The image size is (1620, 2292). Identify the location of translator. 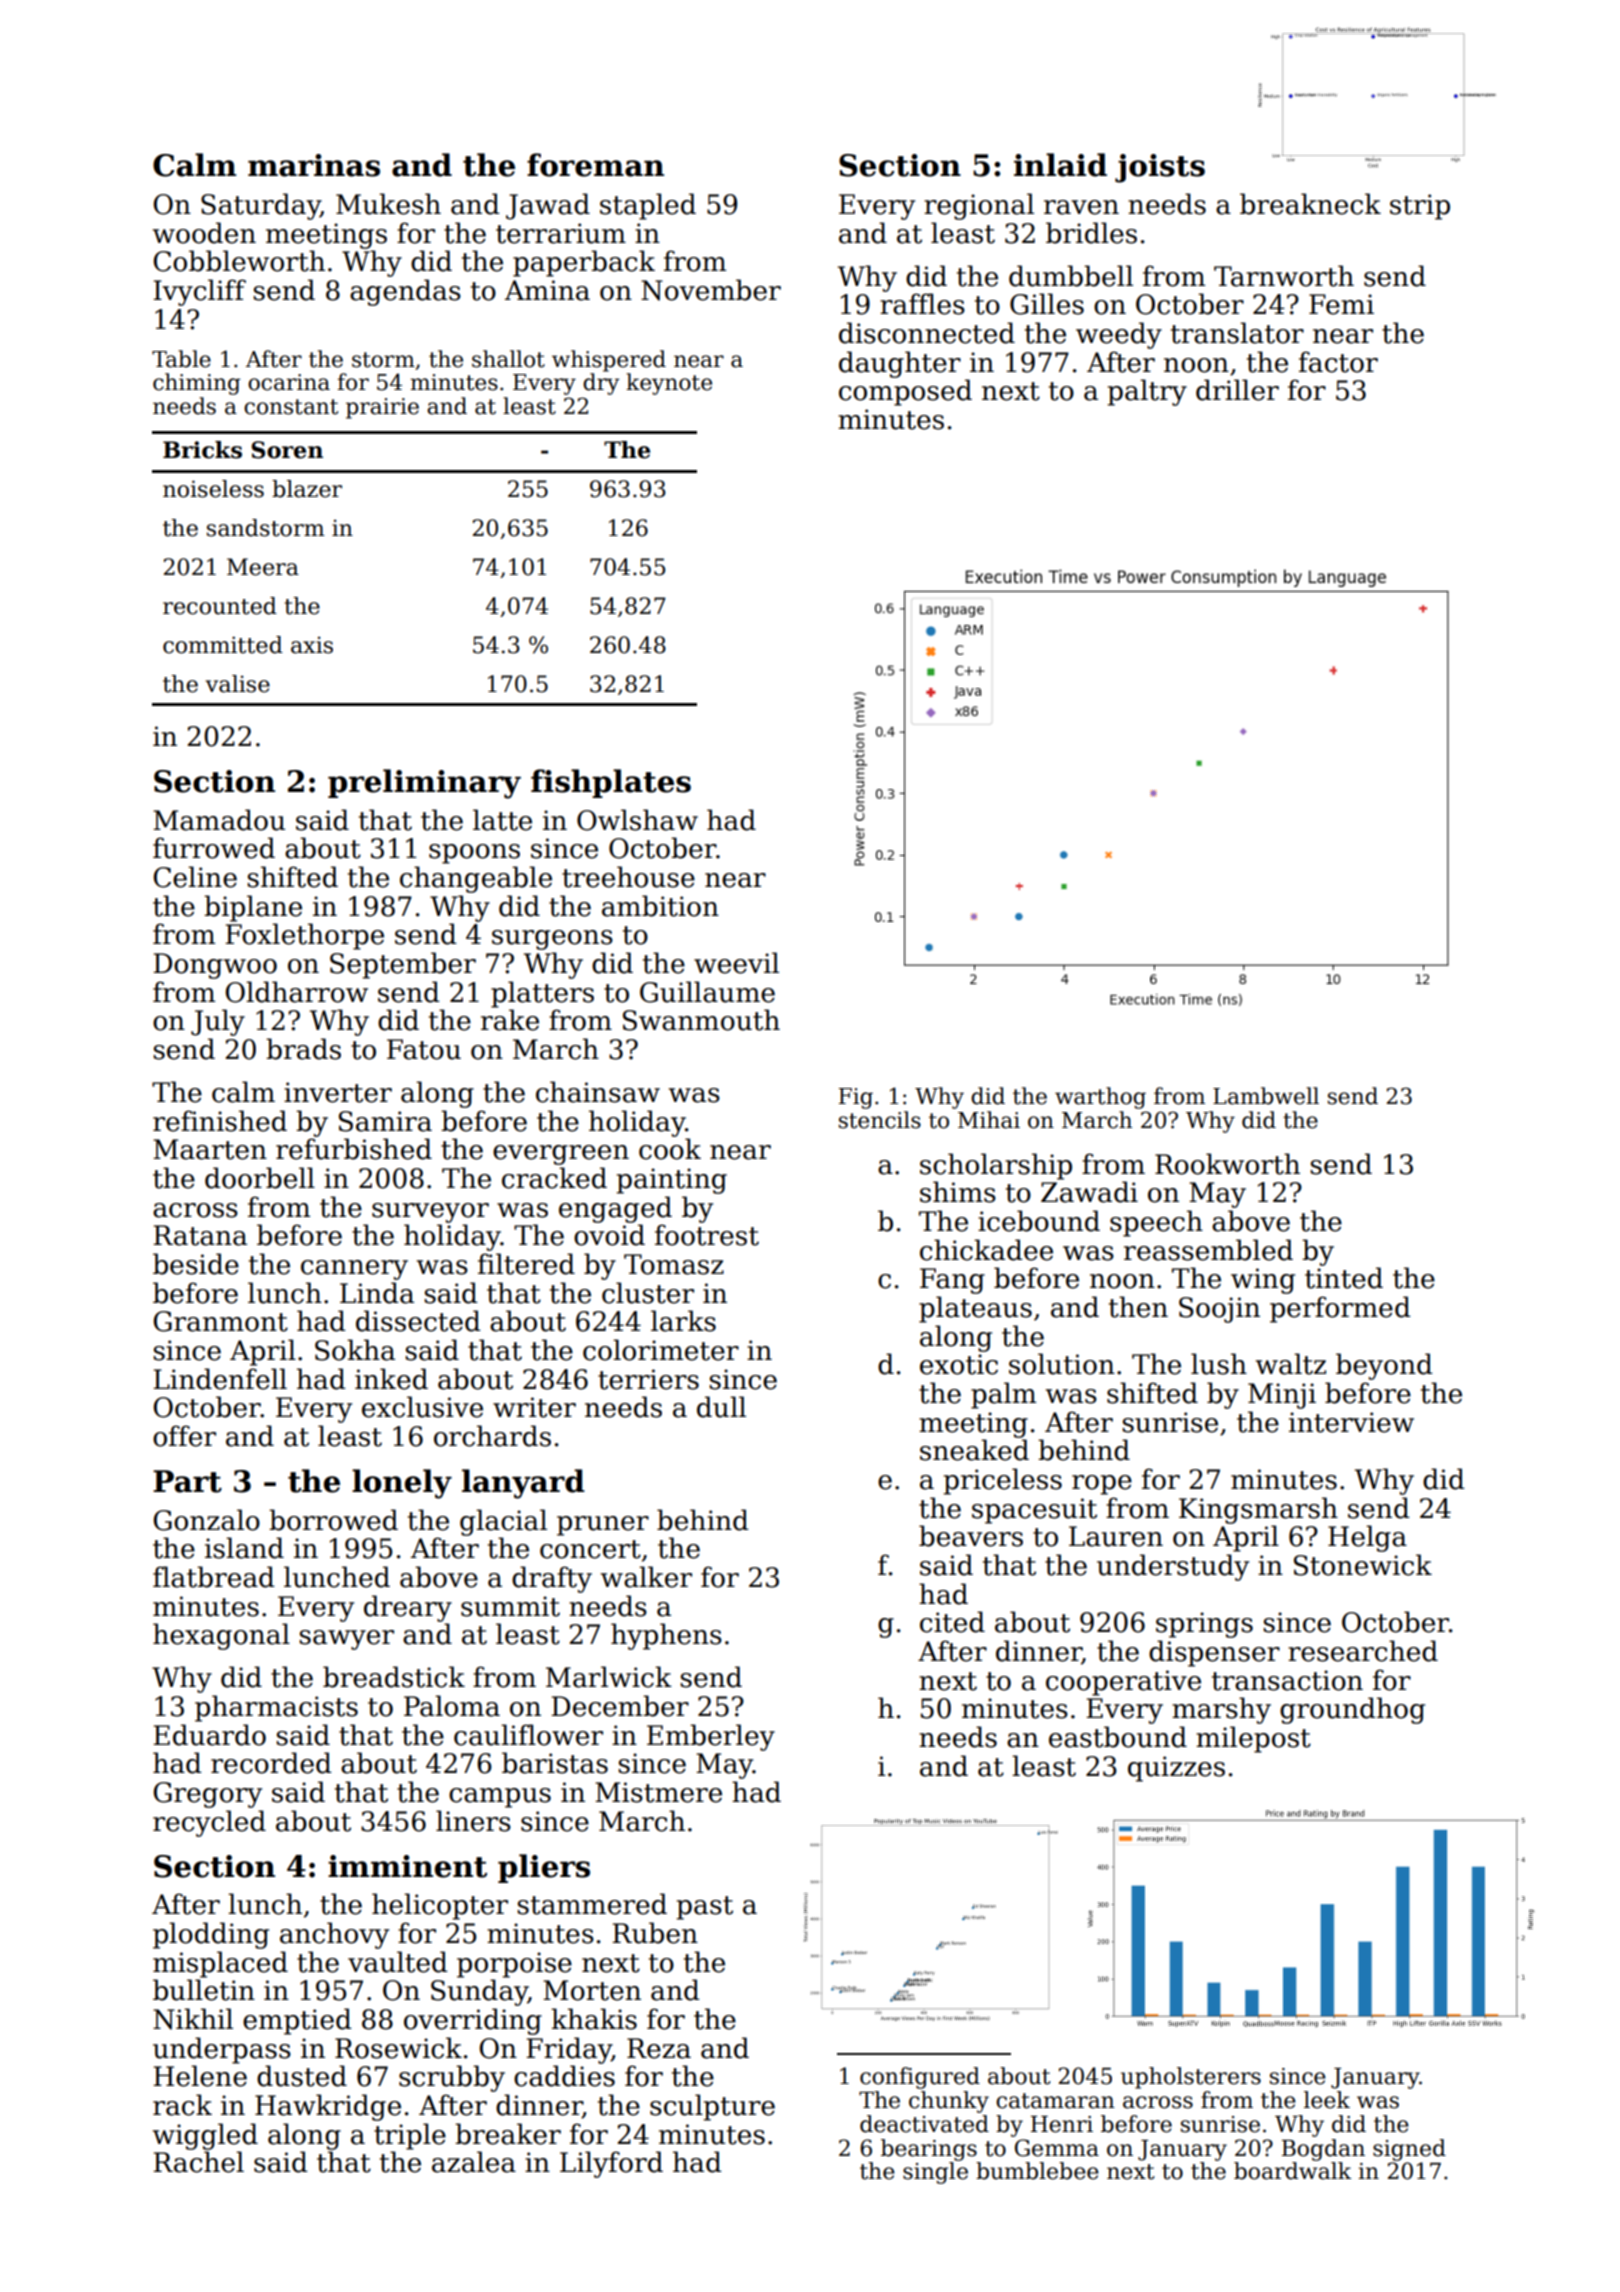
(1237, 333).
